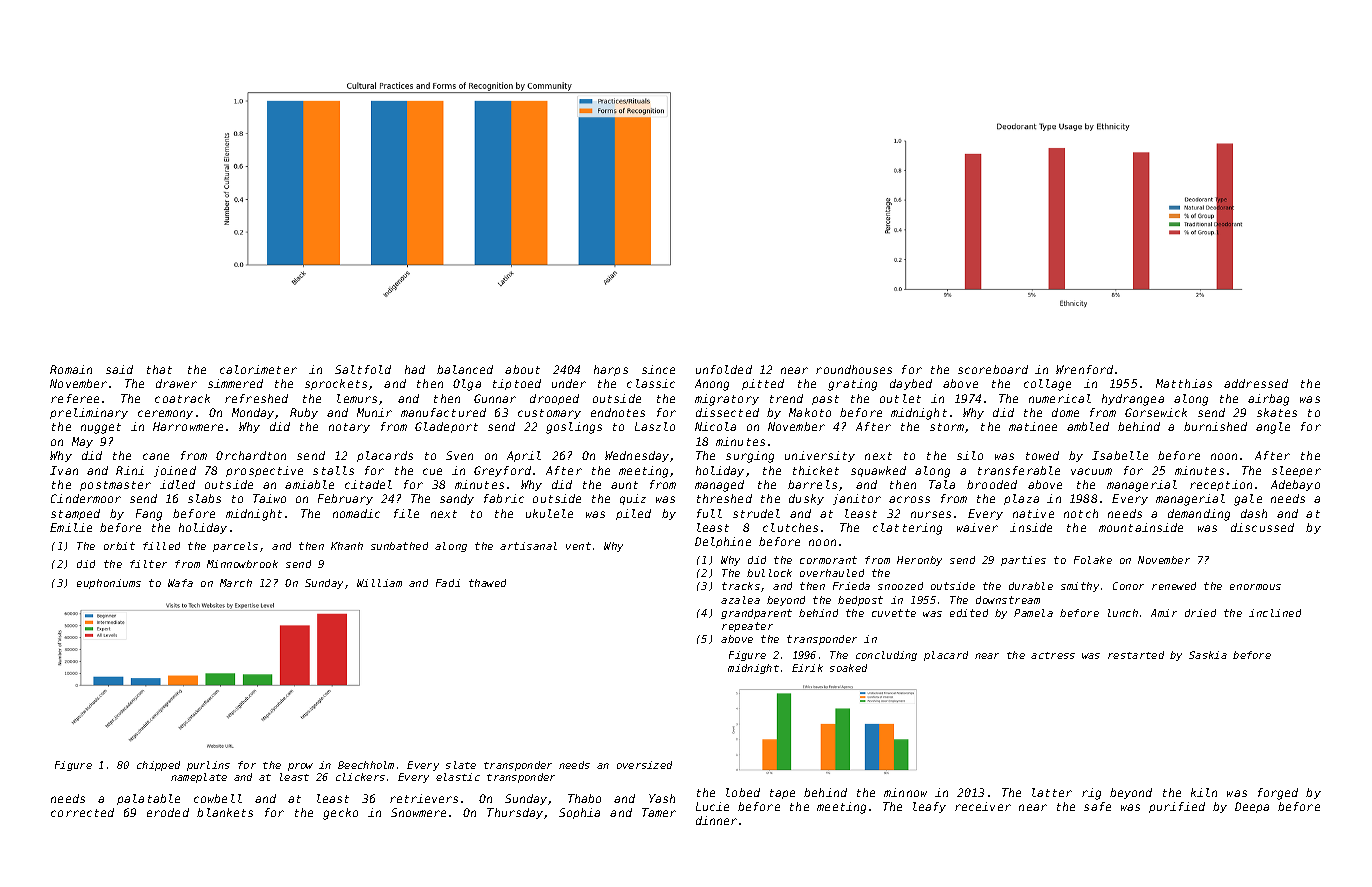  I want to click on Romain, so click(71, 369).
